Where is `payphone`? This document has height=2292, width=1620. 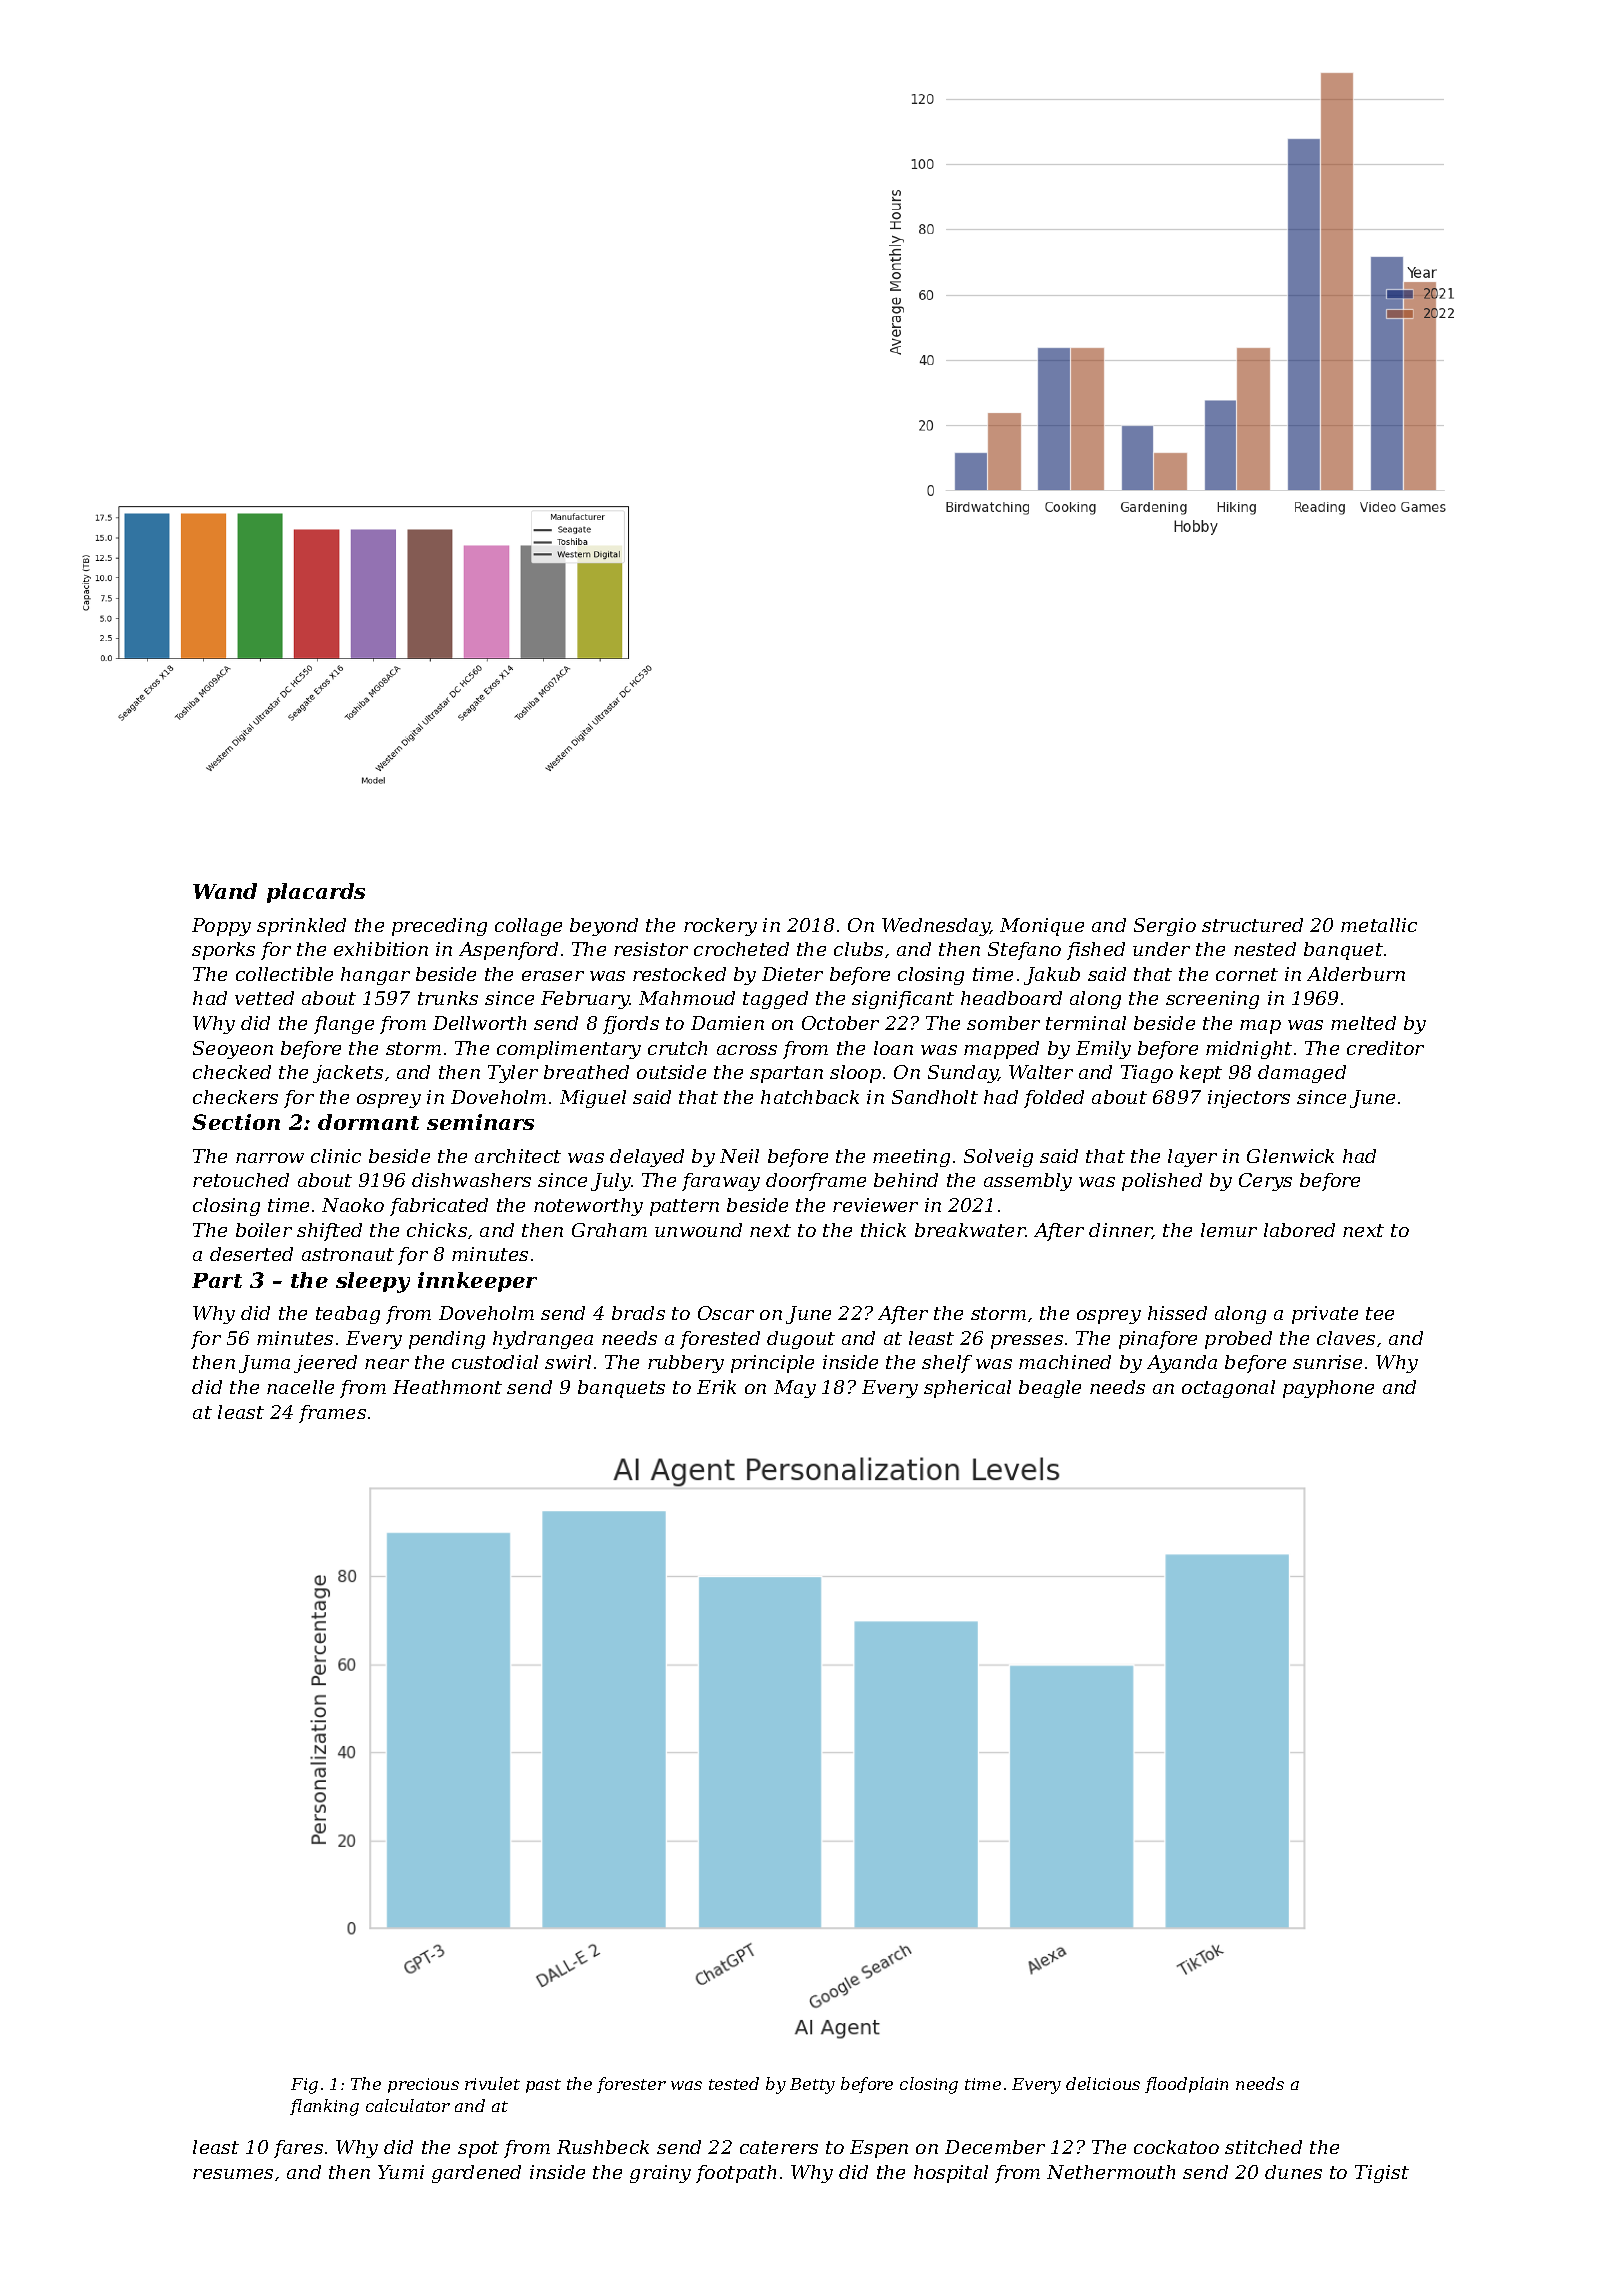
payphone is located at coordinates (1328, 1389).
